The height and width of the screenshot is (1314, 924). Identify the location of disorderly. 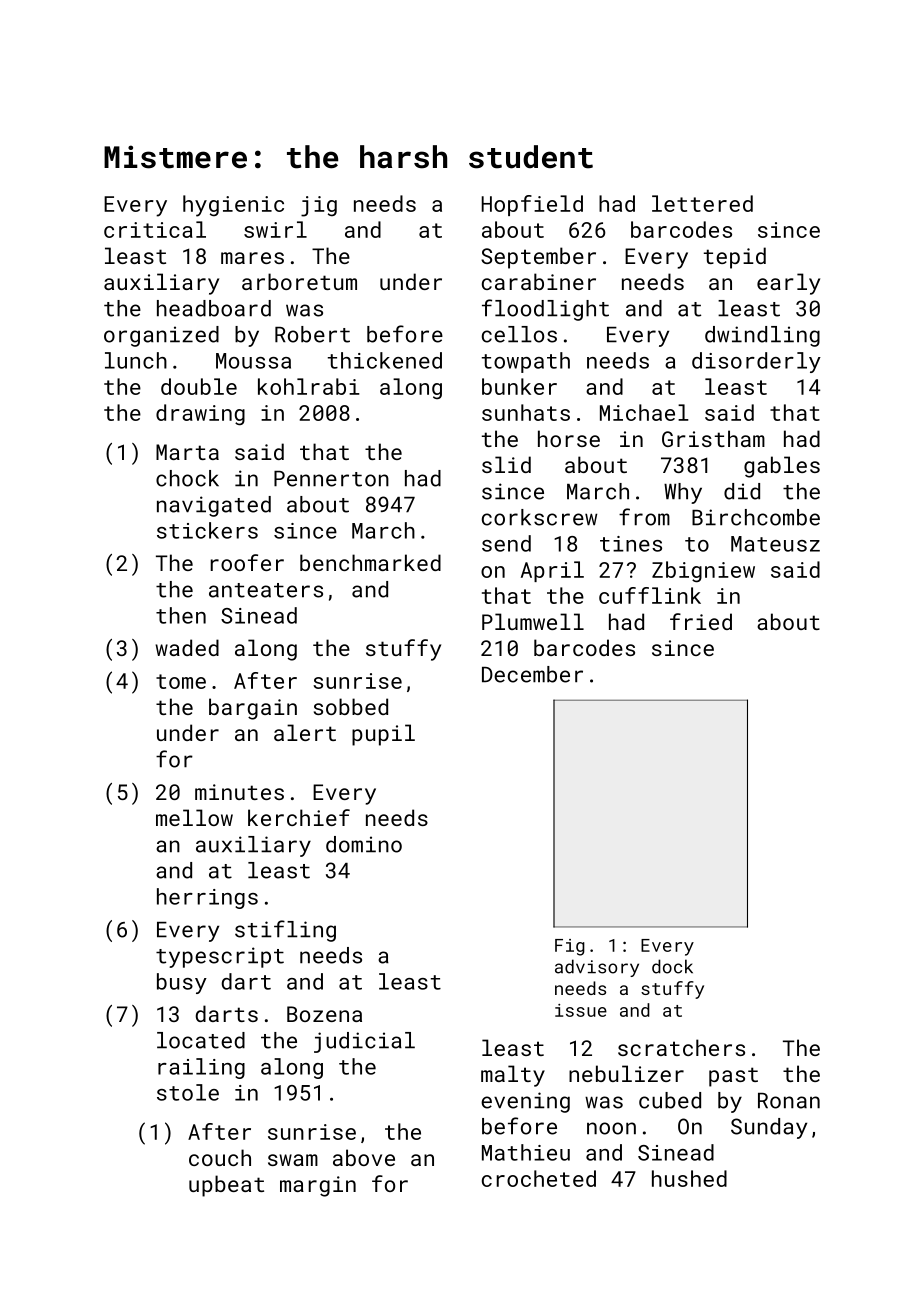
(756, 362).
